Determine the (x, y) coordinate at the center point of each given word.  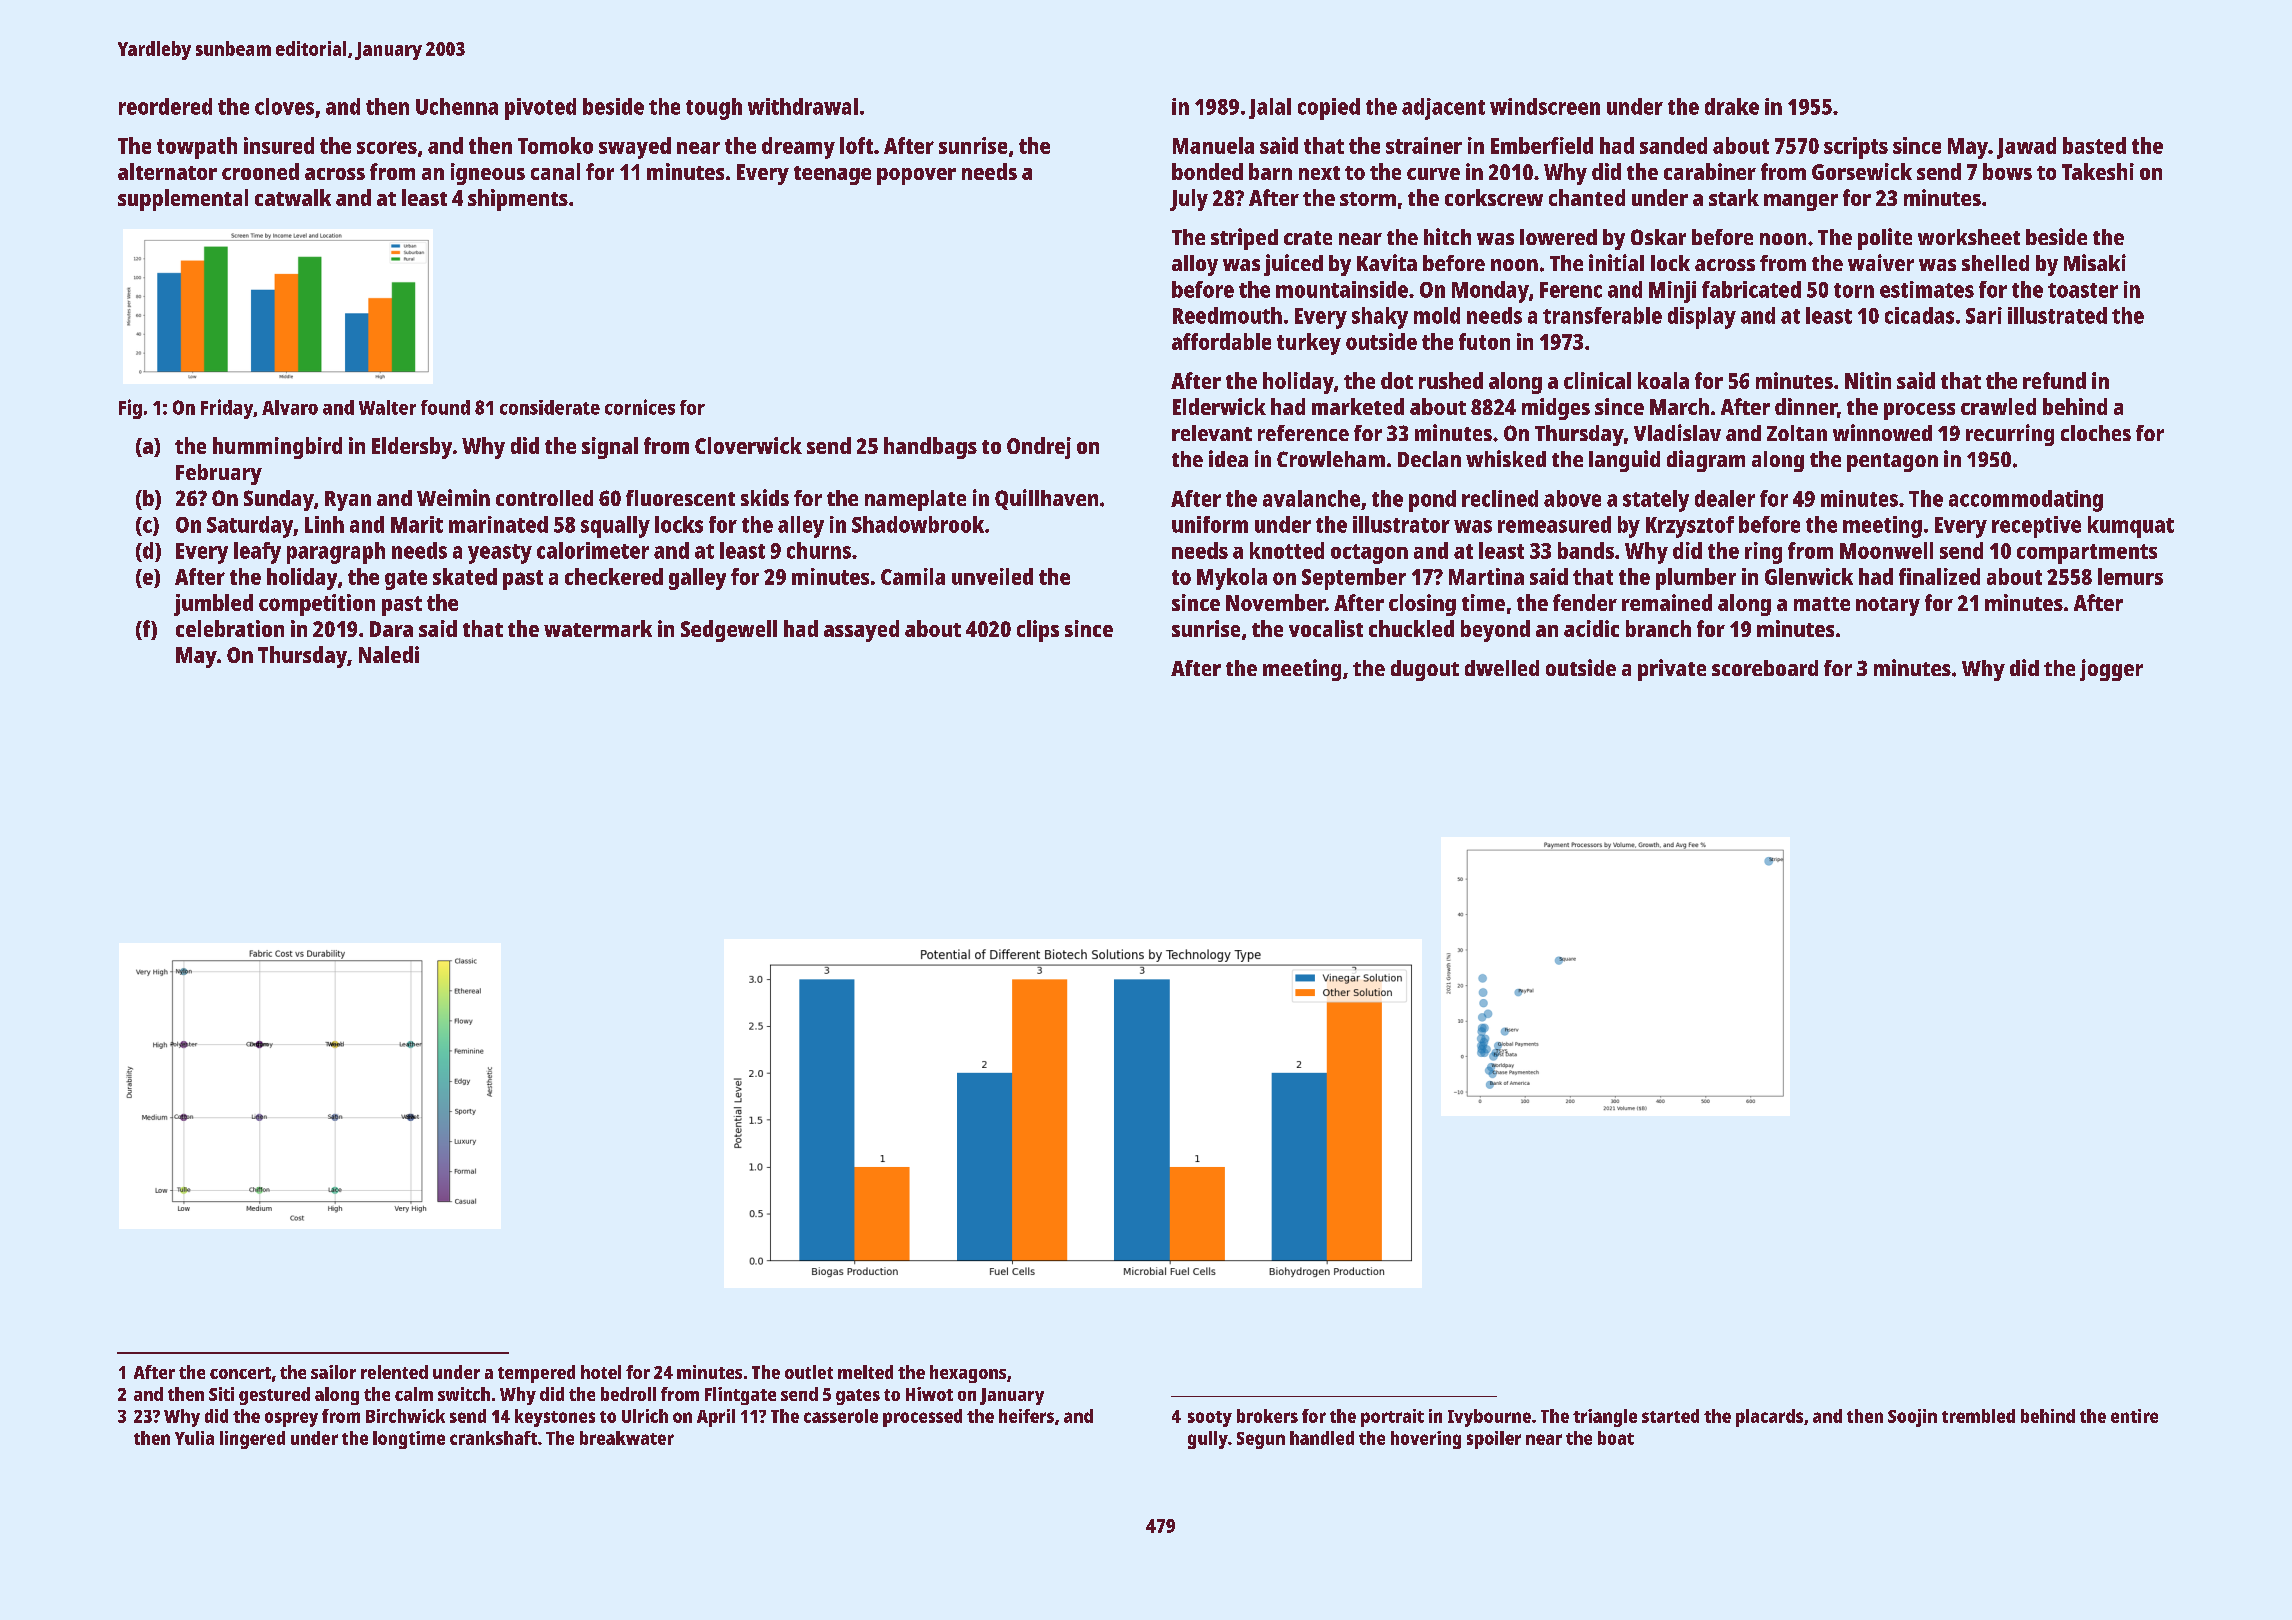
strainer (1424, 145)
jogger (2111, 670)
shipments (518, 200)
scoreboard (1765, 668)
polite (1885, 239)
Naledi (389, 654)
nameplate (915, 500)
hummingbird (277, 448)
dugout (1425, 670)
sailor (333, 1372)
